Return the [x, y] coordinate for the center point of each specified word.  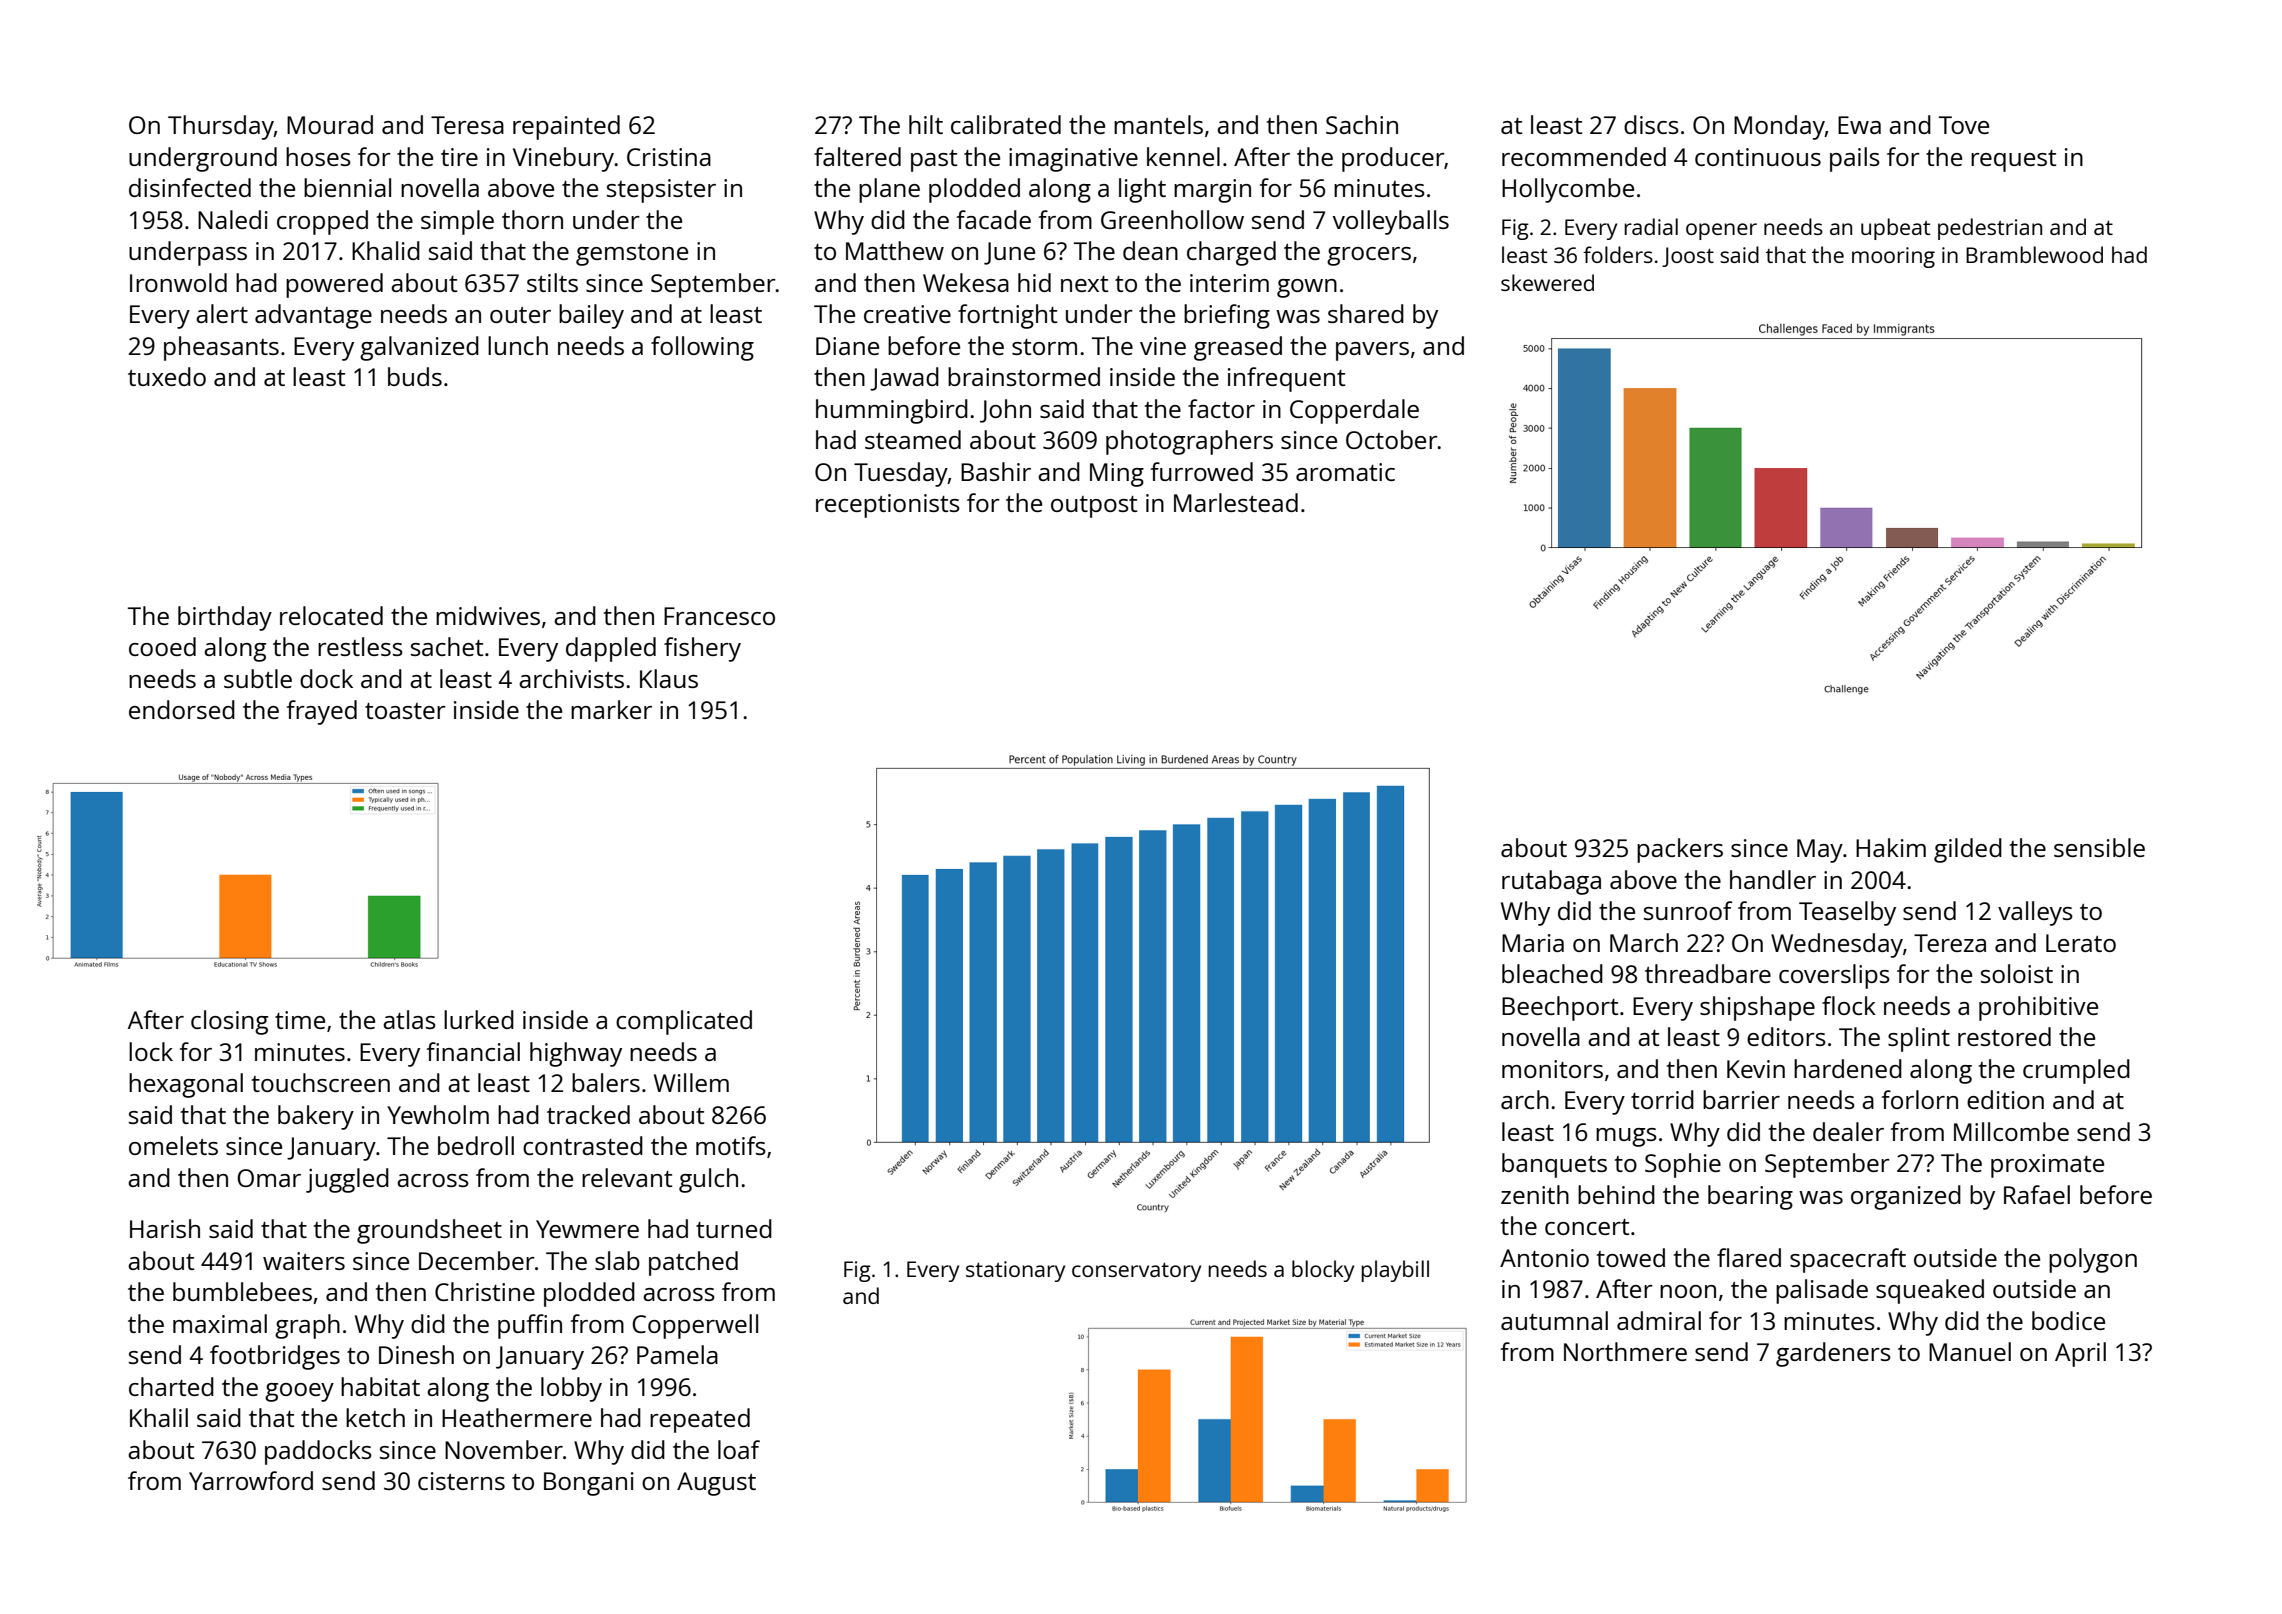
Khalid [386, 250]
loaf [739, 1449]
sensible [2099, 847]
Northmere [1625, 1351]
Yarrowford [251, 1480]
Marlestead [1236, 502]
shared [1366, 313]
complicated [684, 1022]
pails [1855, 159]
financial [473, 1051]
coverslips [1834, 976]
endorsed [182, 709]
